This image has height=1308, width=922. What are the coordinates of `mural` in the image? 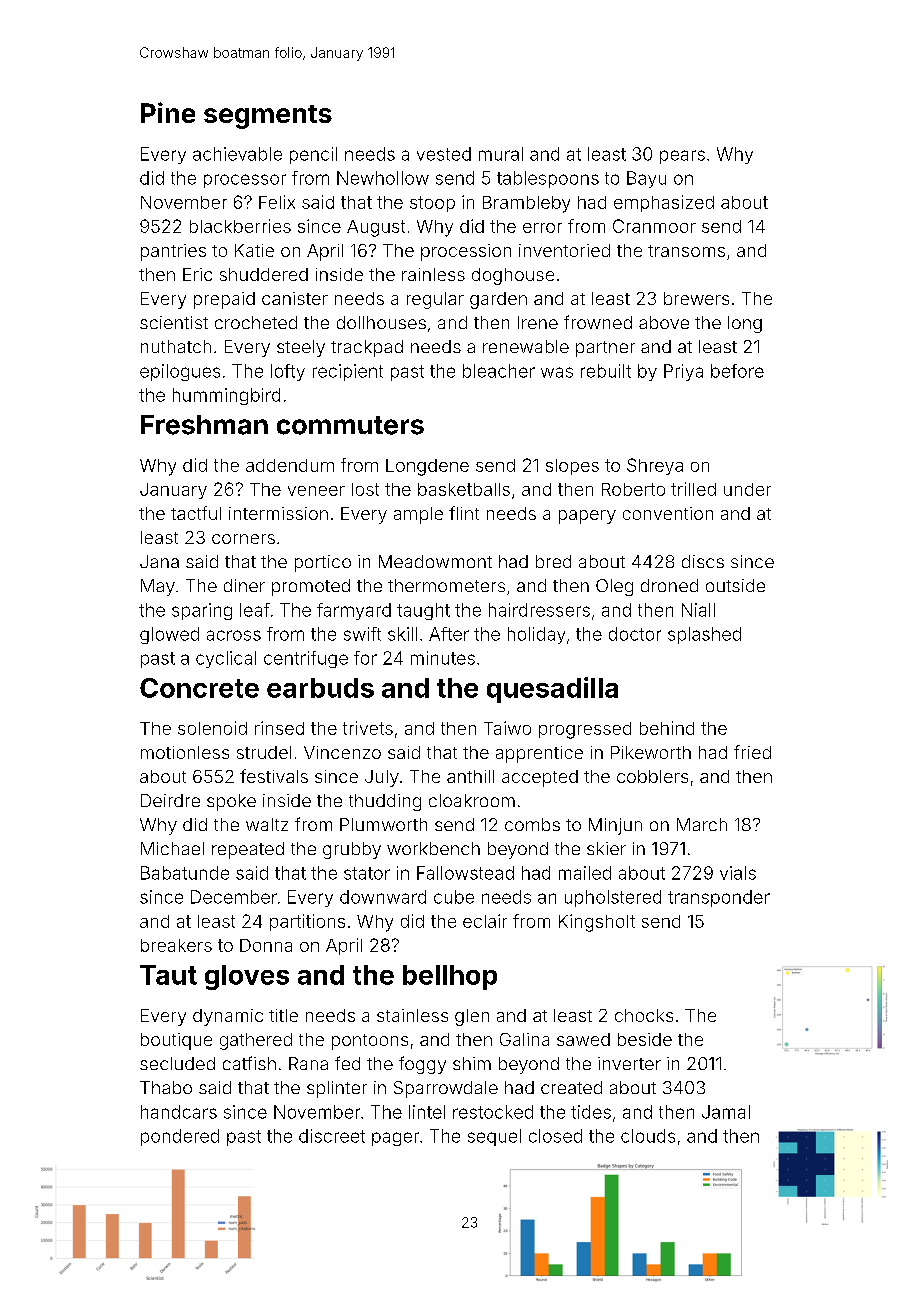 It's located at (501, 154).
